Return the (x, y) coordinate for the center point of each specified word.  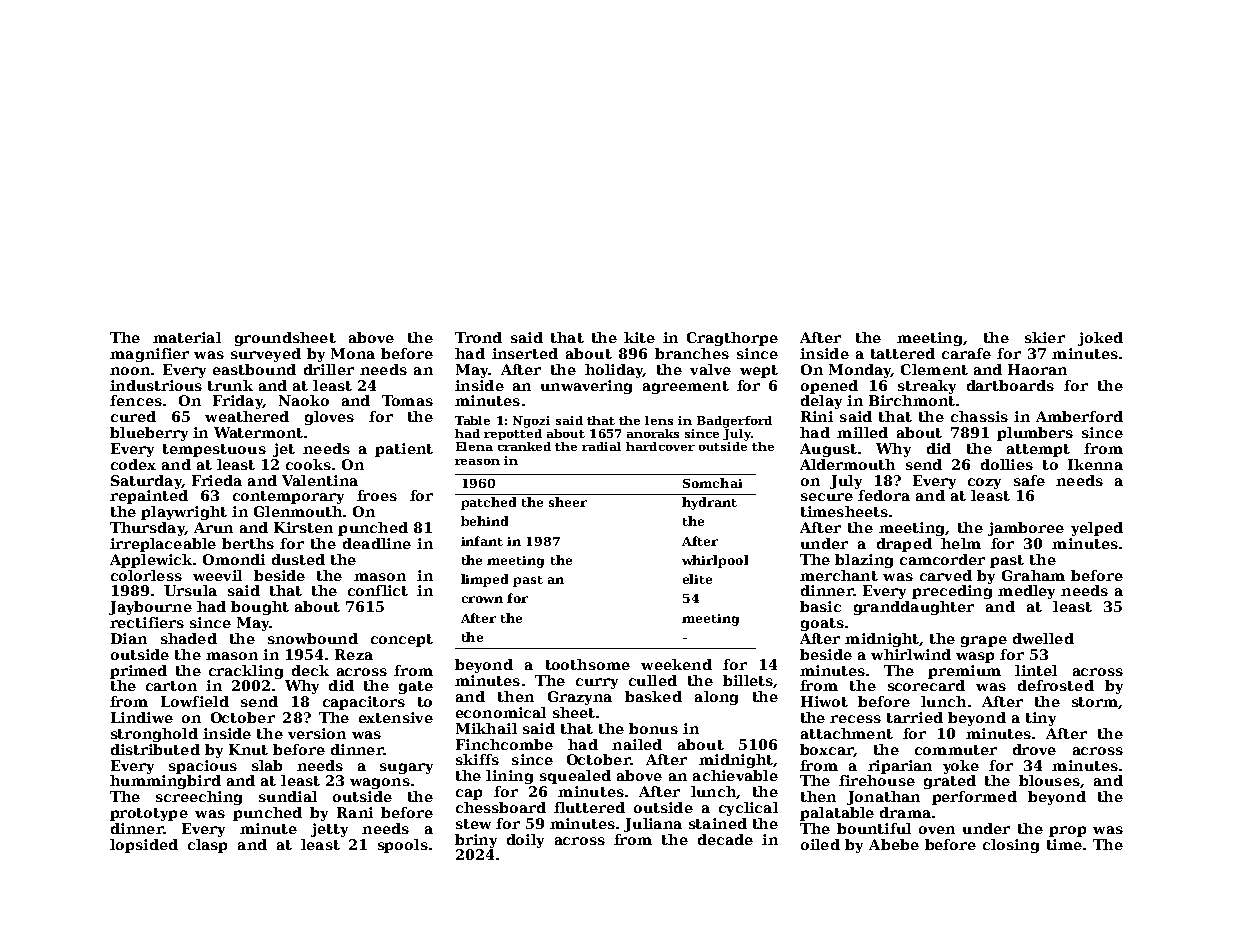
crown (482, 599)
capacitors (364, 703)
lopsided (144, 846)
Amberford (1079, 416)
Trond (478, 337)
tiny (1041, 719)
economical (501, 712)
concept (402, 640)
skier (1045, 337)
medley (1026, 592)
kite (639, 337)
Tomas (407, 400)
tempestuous (214, 450)
